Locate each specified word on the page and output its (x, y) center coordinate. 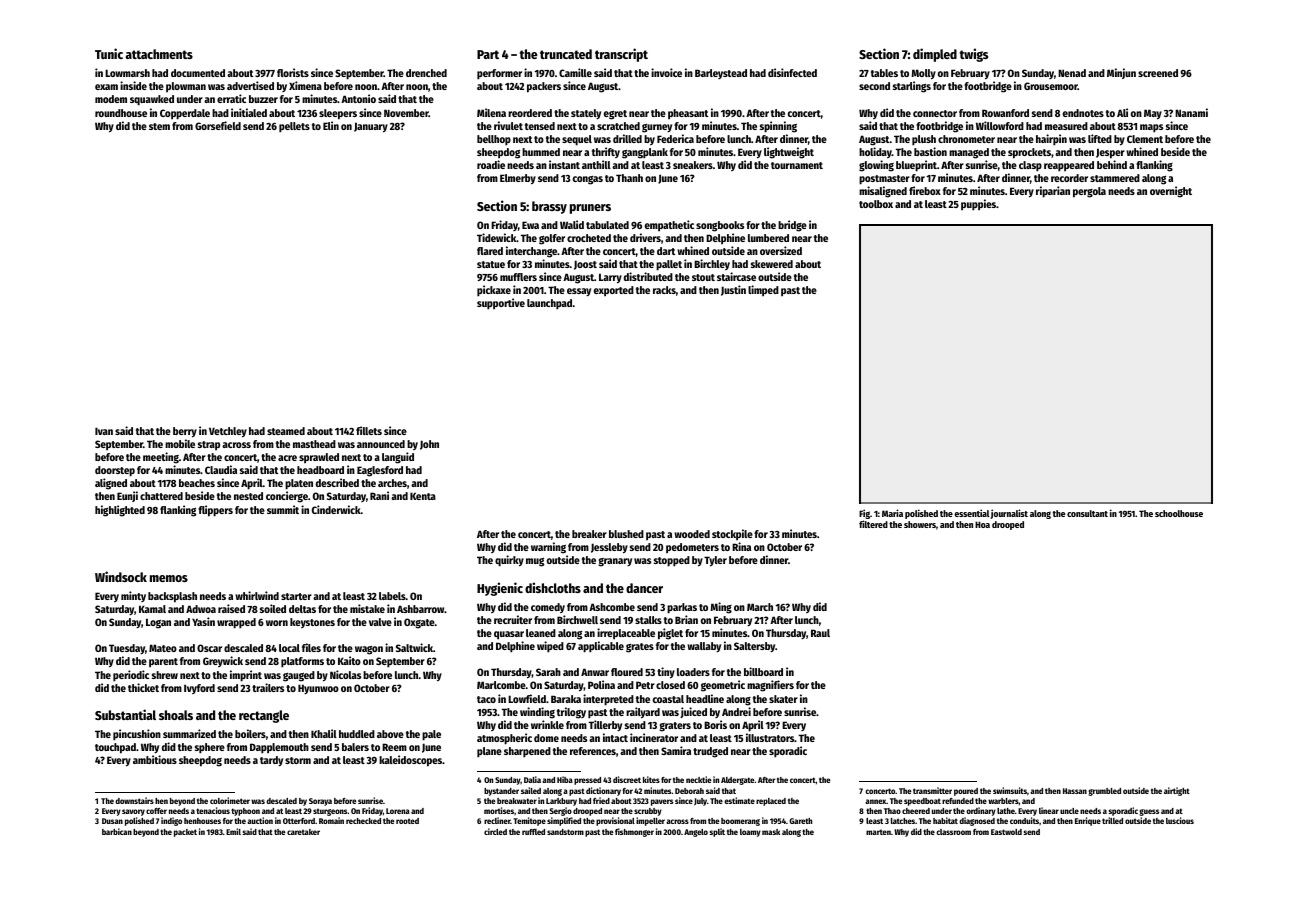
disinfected (792, 72)
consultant (1087, 513)
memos (169, 578)
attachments (159, 54)
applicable (601, 647)
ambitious (155, 759)
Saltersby (754, 647)
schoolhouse (1179, 513)
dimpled (935, 55)
